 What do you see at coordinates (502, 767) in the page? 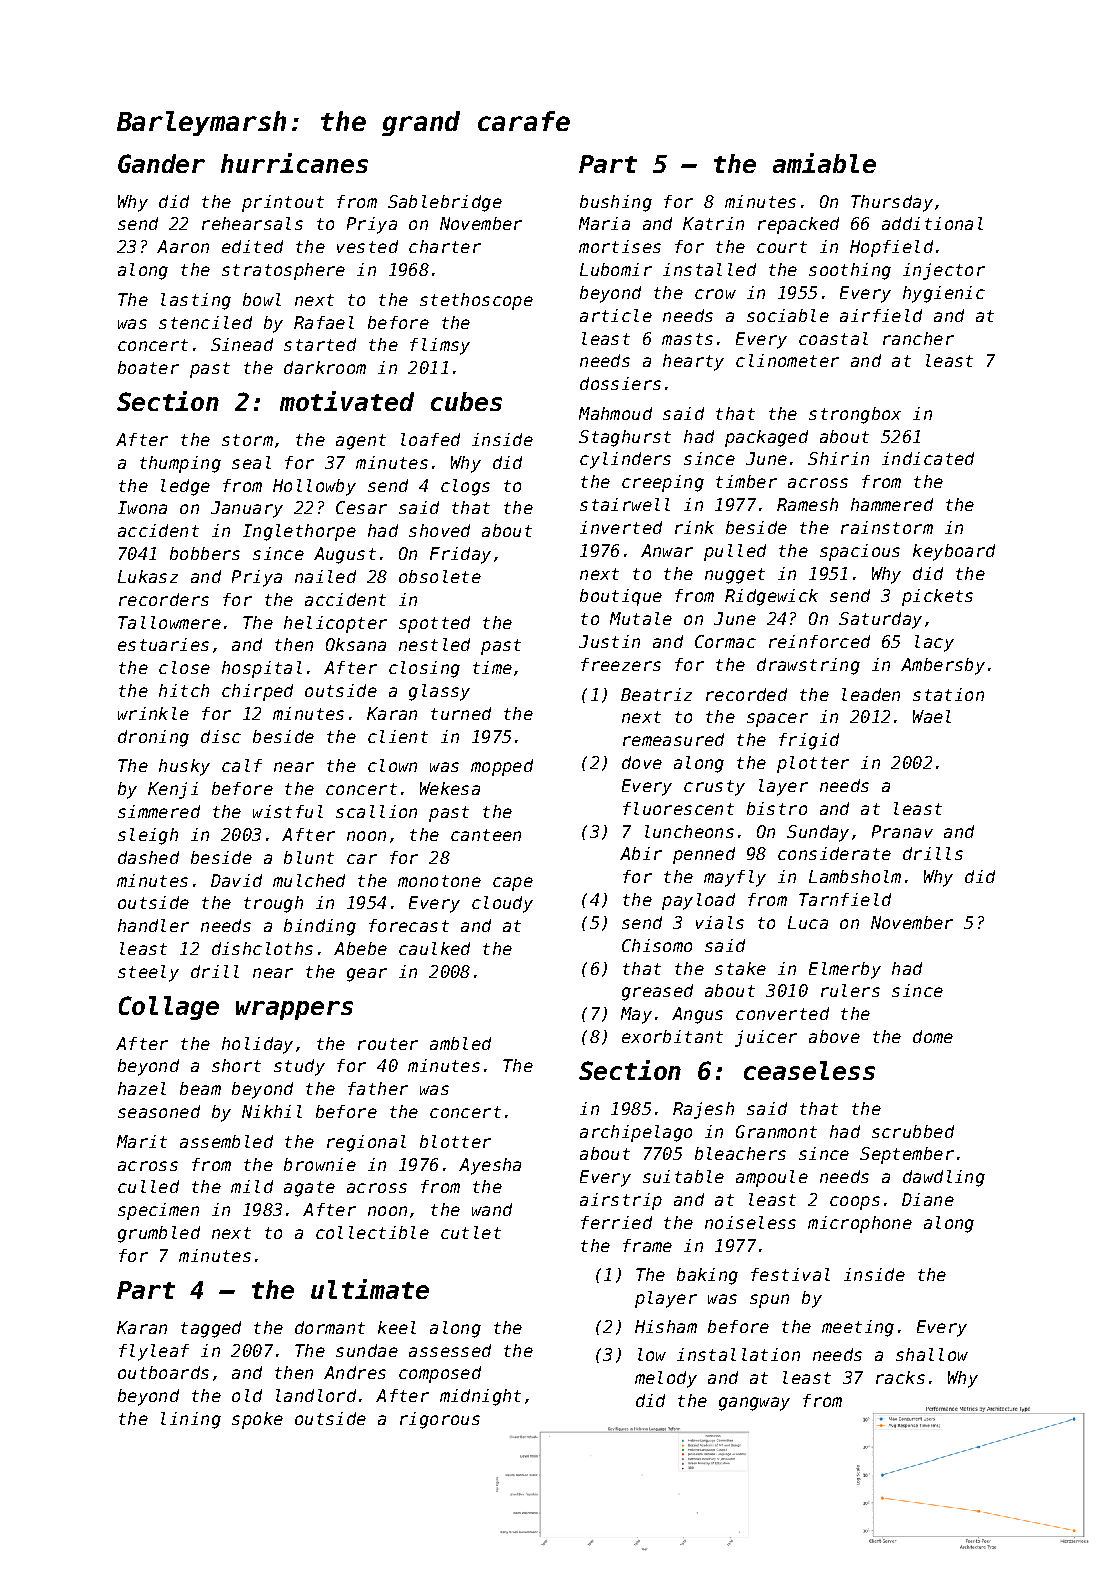
I see `mopped` at bounding box center [502, 767].
